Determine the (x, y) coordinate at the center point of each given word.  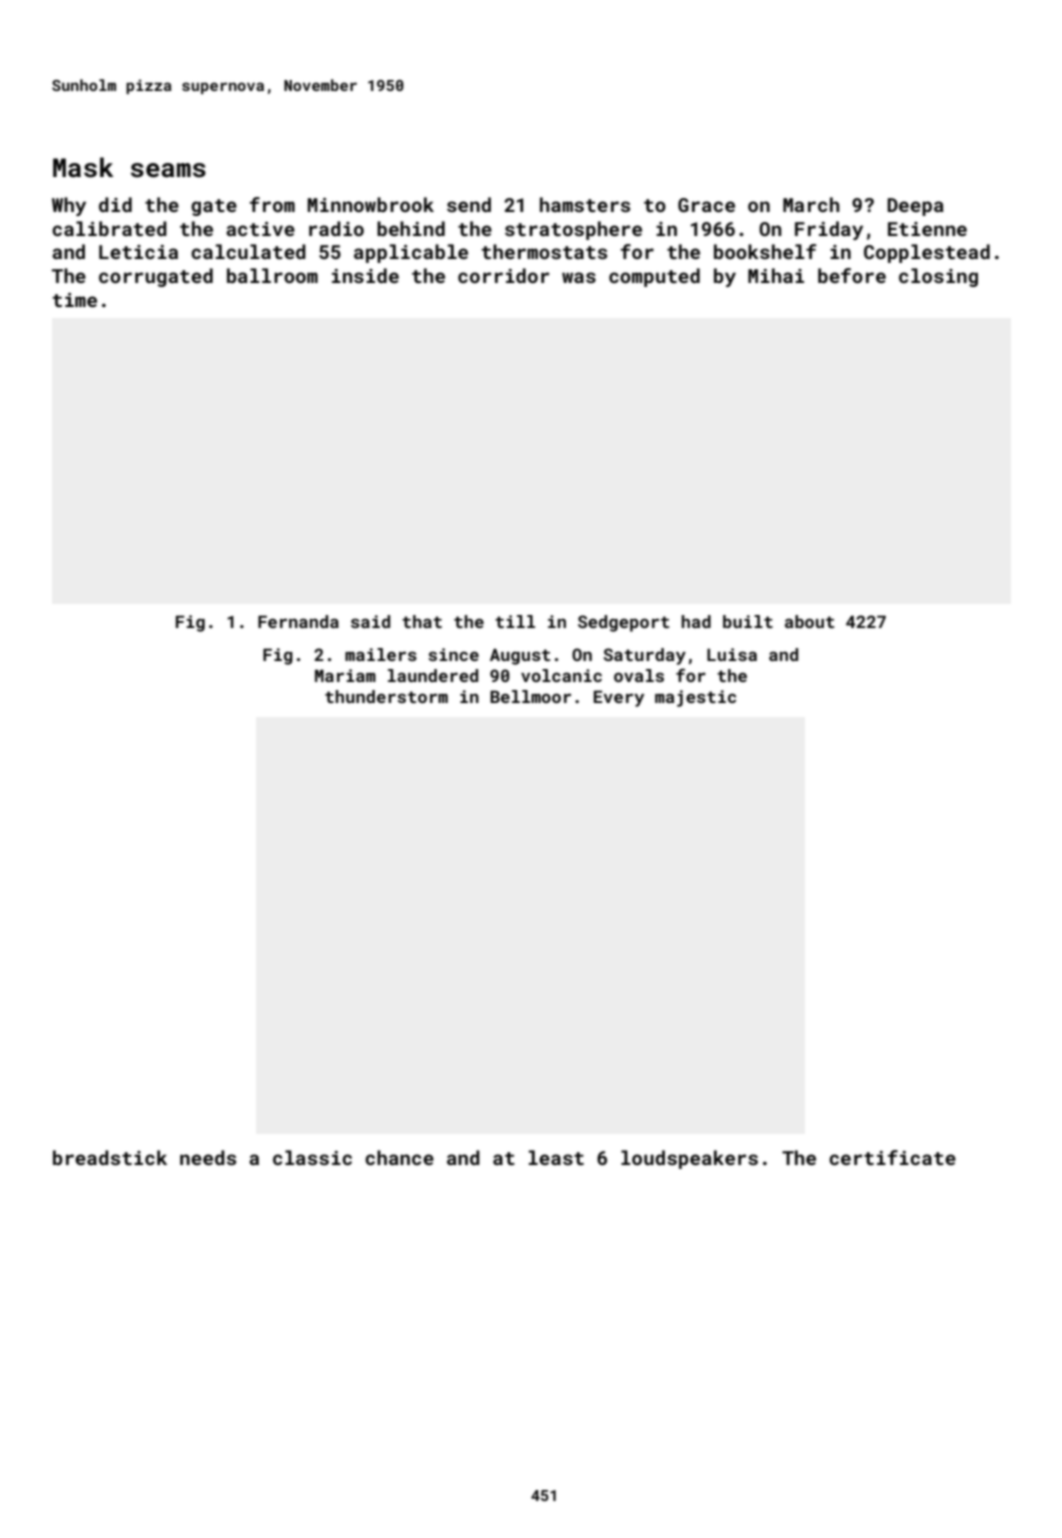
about (809, 621)
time (75, 300)
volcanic (561, 675)
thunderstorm (386, 696)
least (556, 1157)
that (422, 621)
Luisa (732, 654)
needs (208, 1157)
